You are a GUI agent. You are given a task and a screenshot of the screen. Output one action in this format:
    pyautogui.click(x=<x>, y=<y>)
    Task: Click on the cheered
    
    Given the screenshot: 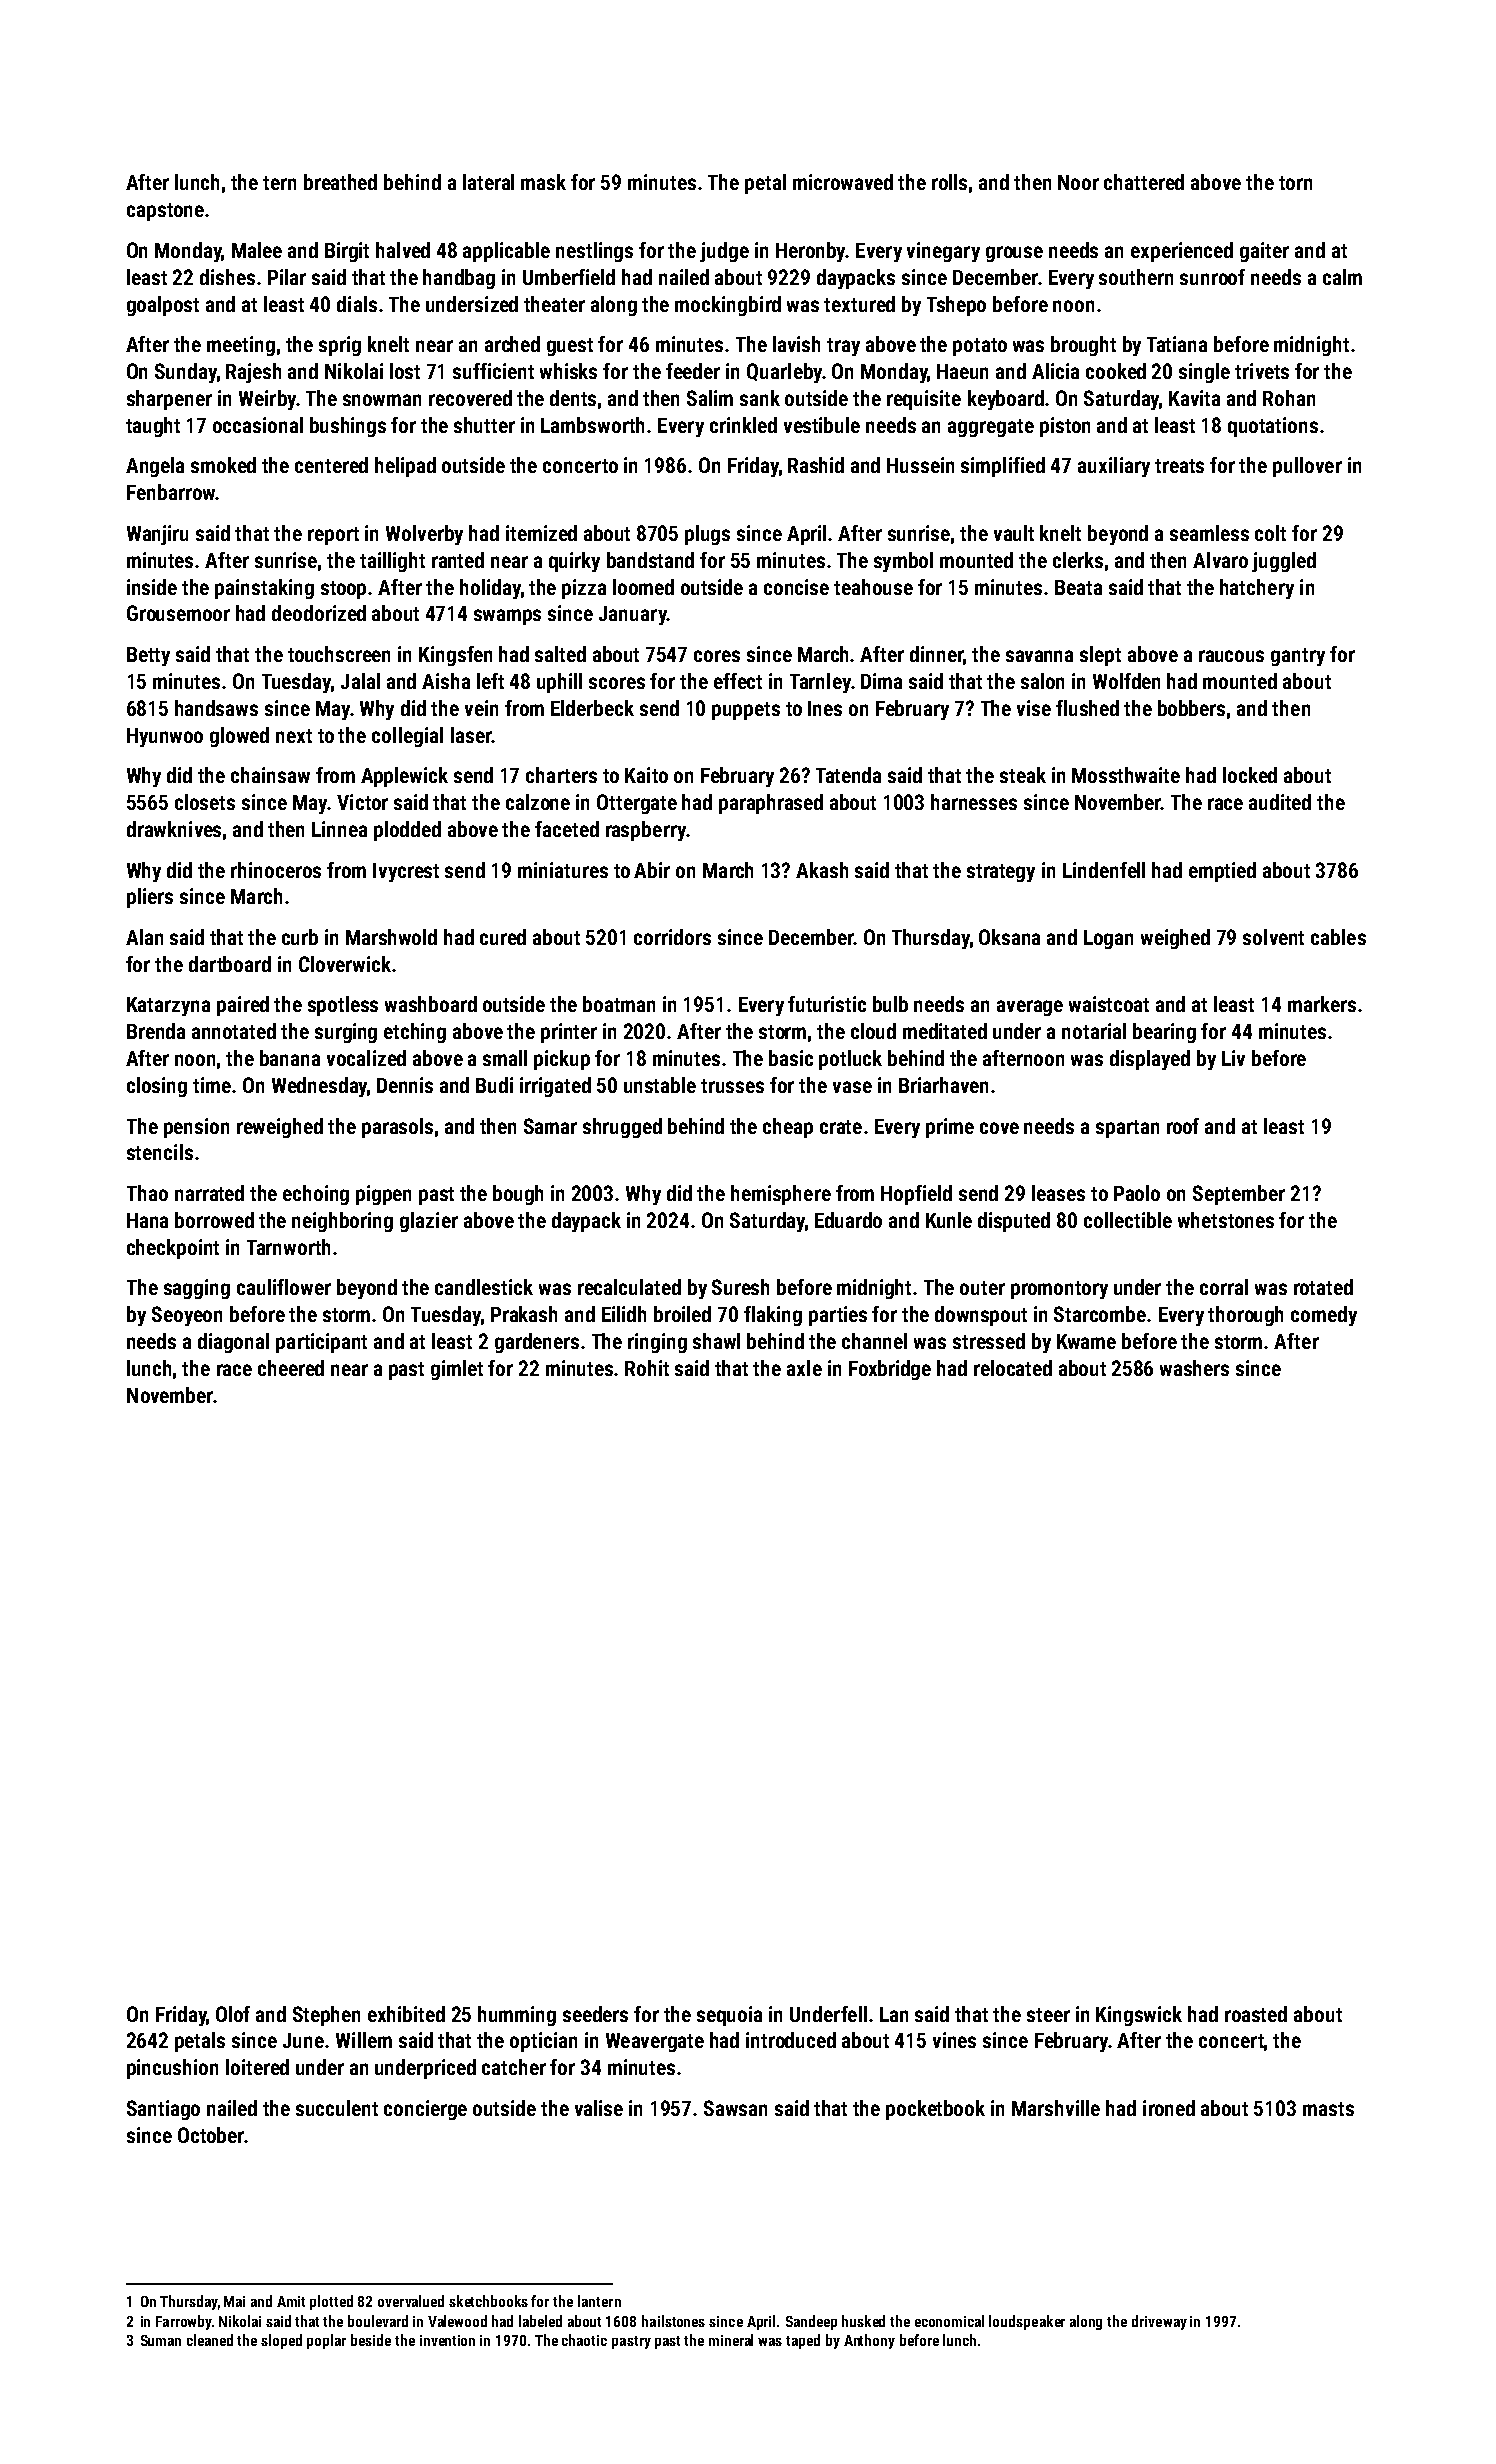 What is the action you would take?
    pyautogui.click(x=291, y=1368)
